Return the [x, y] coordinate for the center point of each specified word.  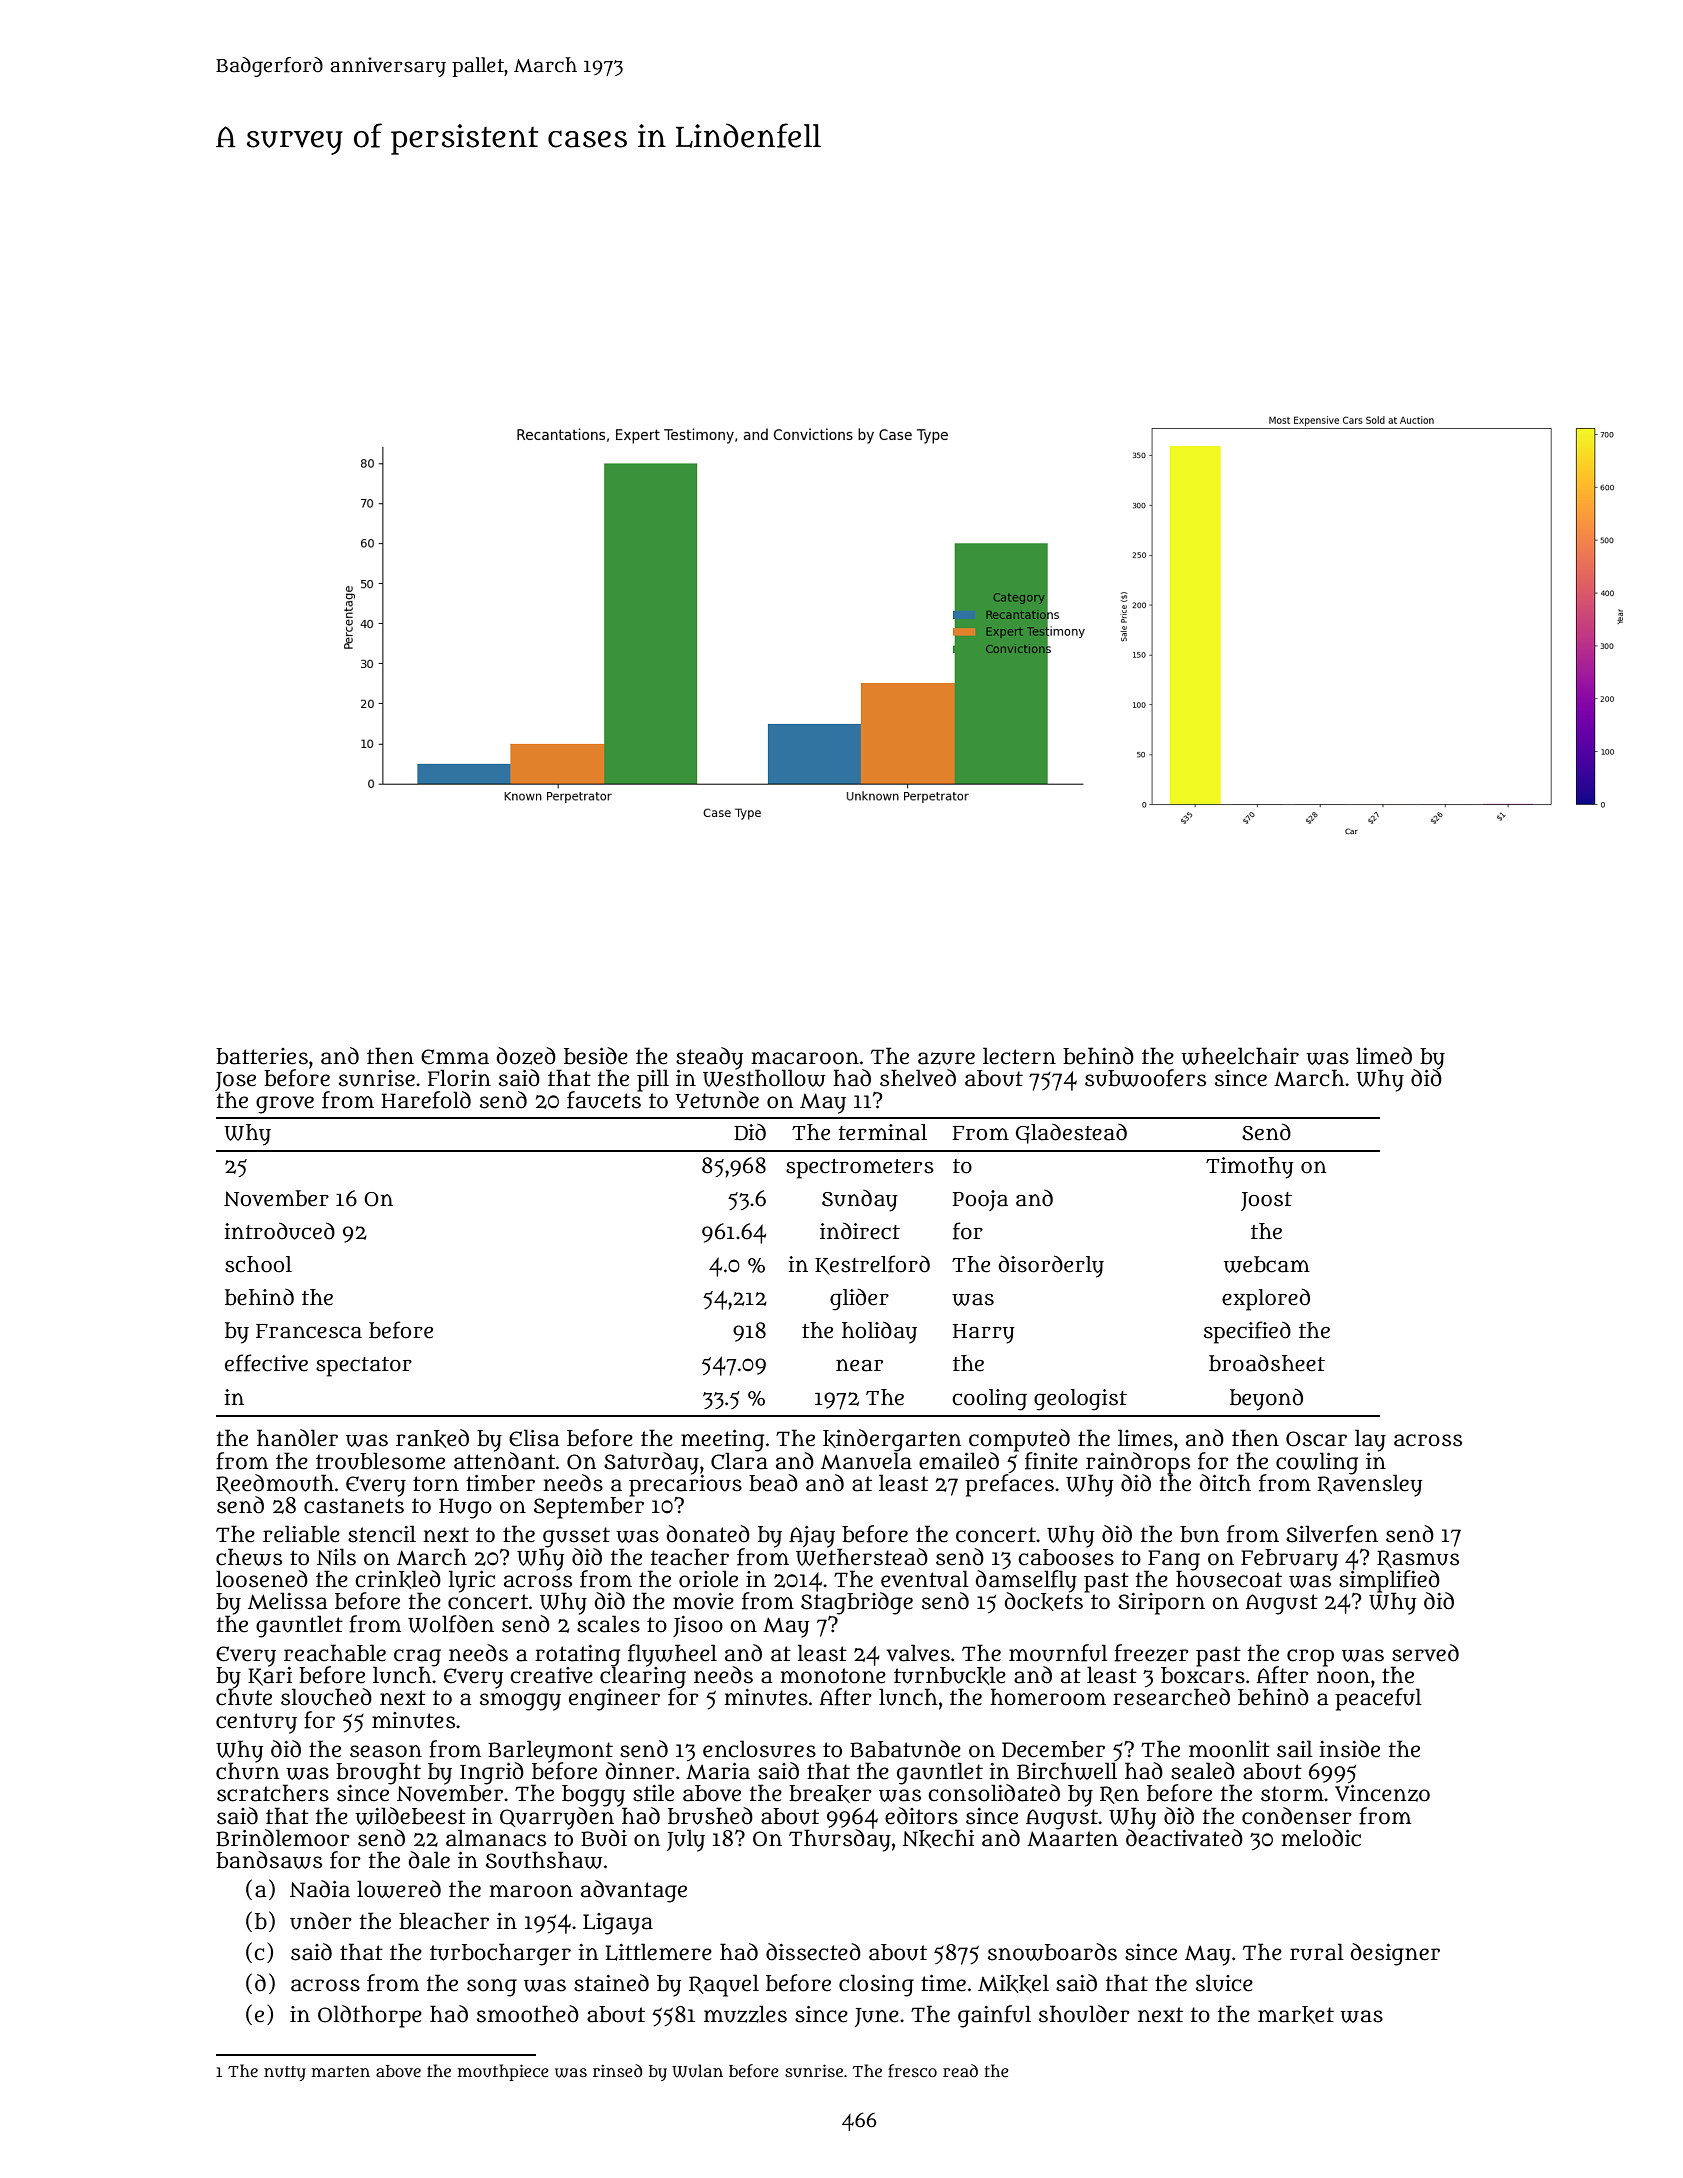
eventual [925, 1579]
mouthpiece [503, 2072]
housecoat [1229, 1579]
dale [429, 1860]
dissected [813, 1952]
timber [500, 1483]
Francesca [309, 1331]
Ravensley [1370, 1485]
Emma [455, 1057]
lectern [1019, 1056]
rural [1317, 1952]
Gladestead [1071, 1134]
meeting [722, 1441]
